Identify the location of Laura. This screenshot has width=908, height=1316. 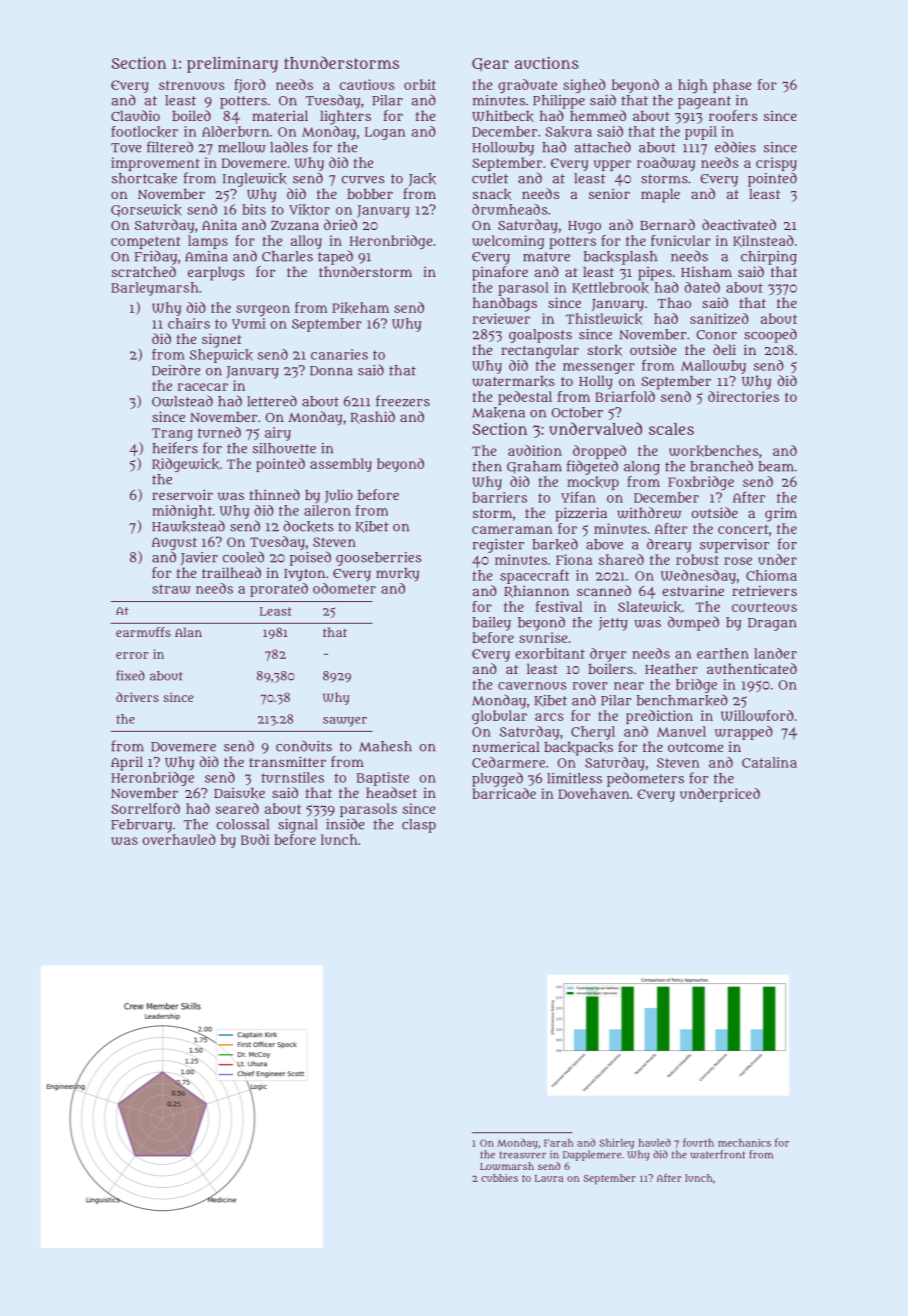
(549, 1178).
